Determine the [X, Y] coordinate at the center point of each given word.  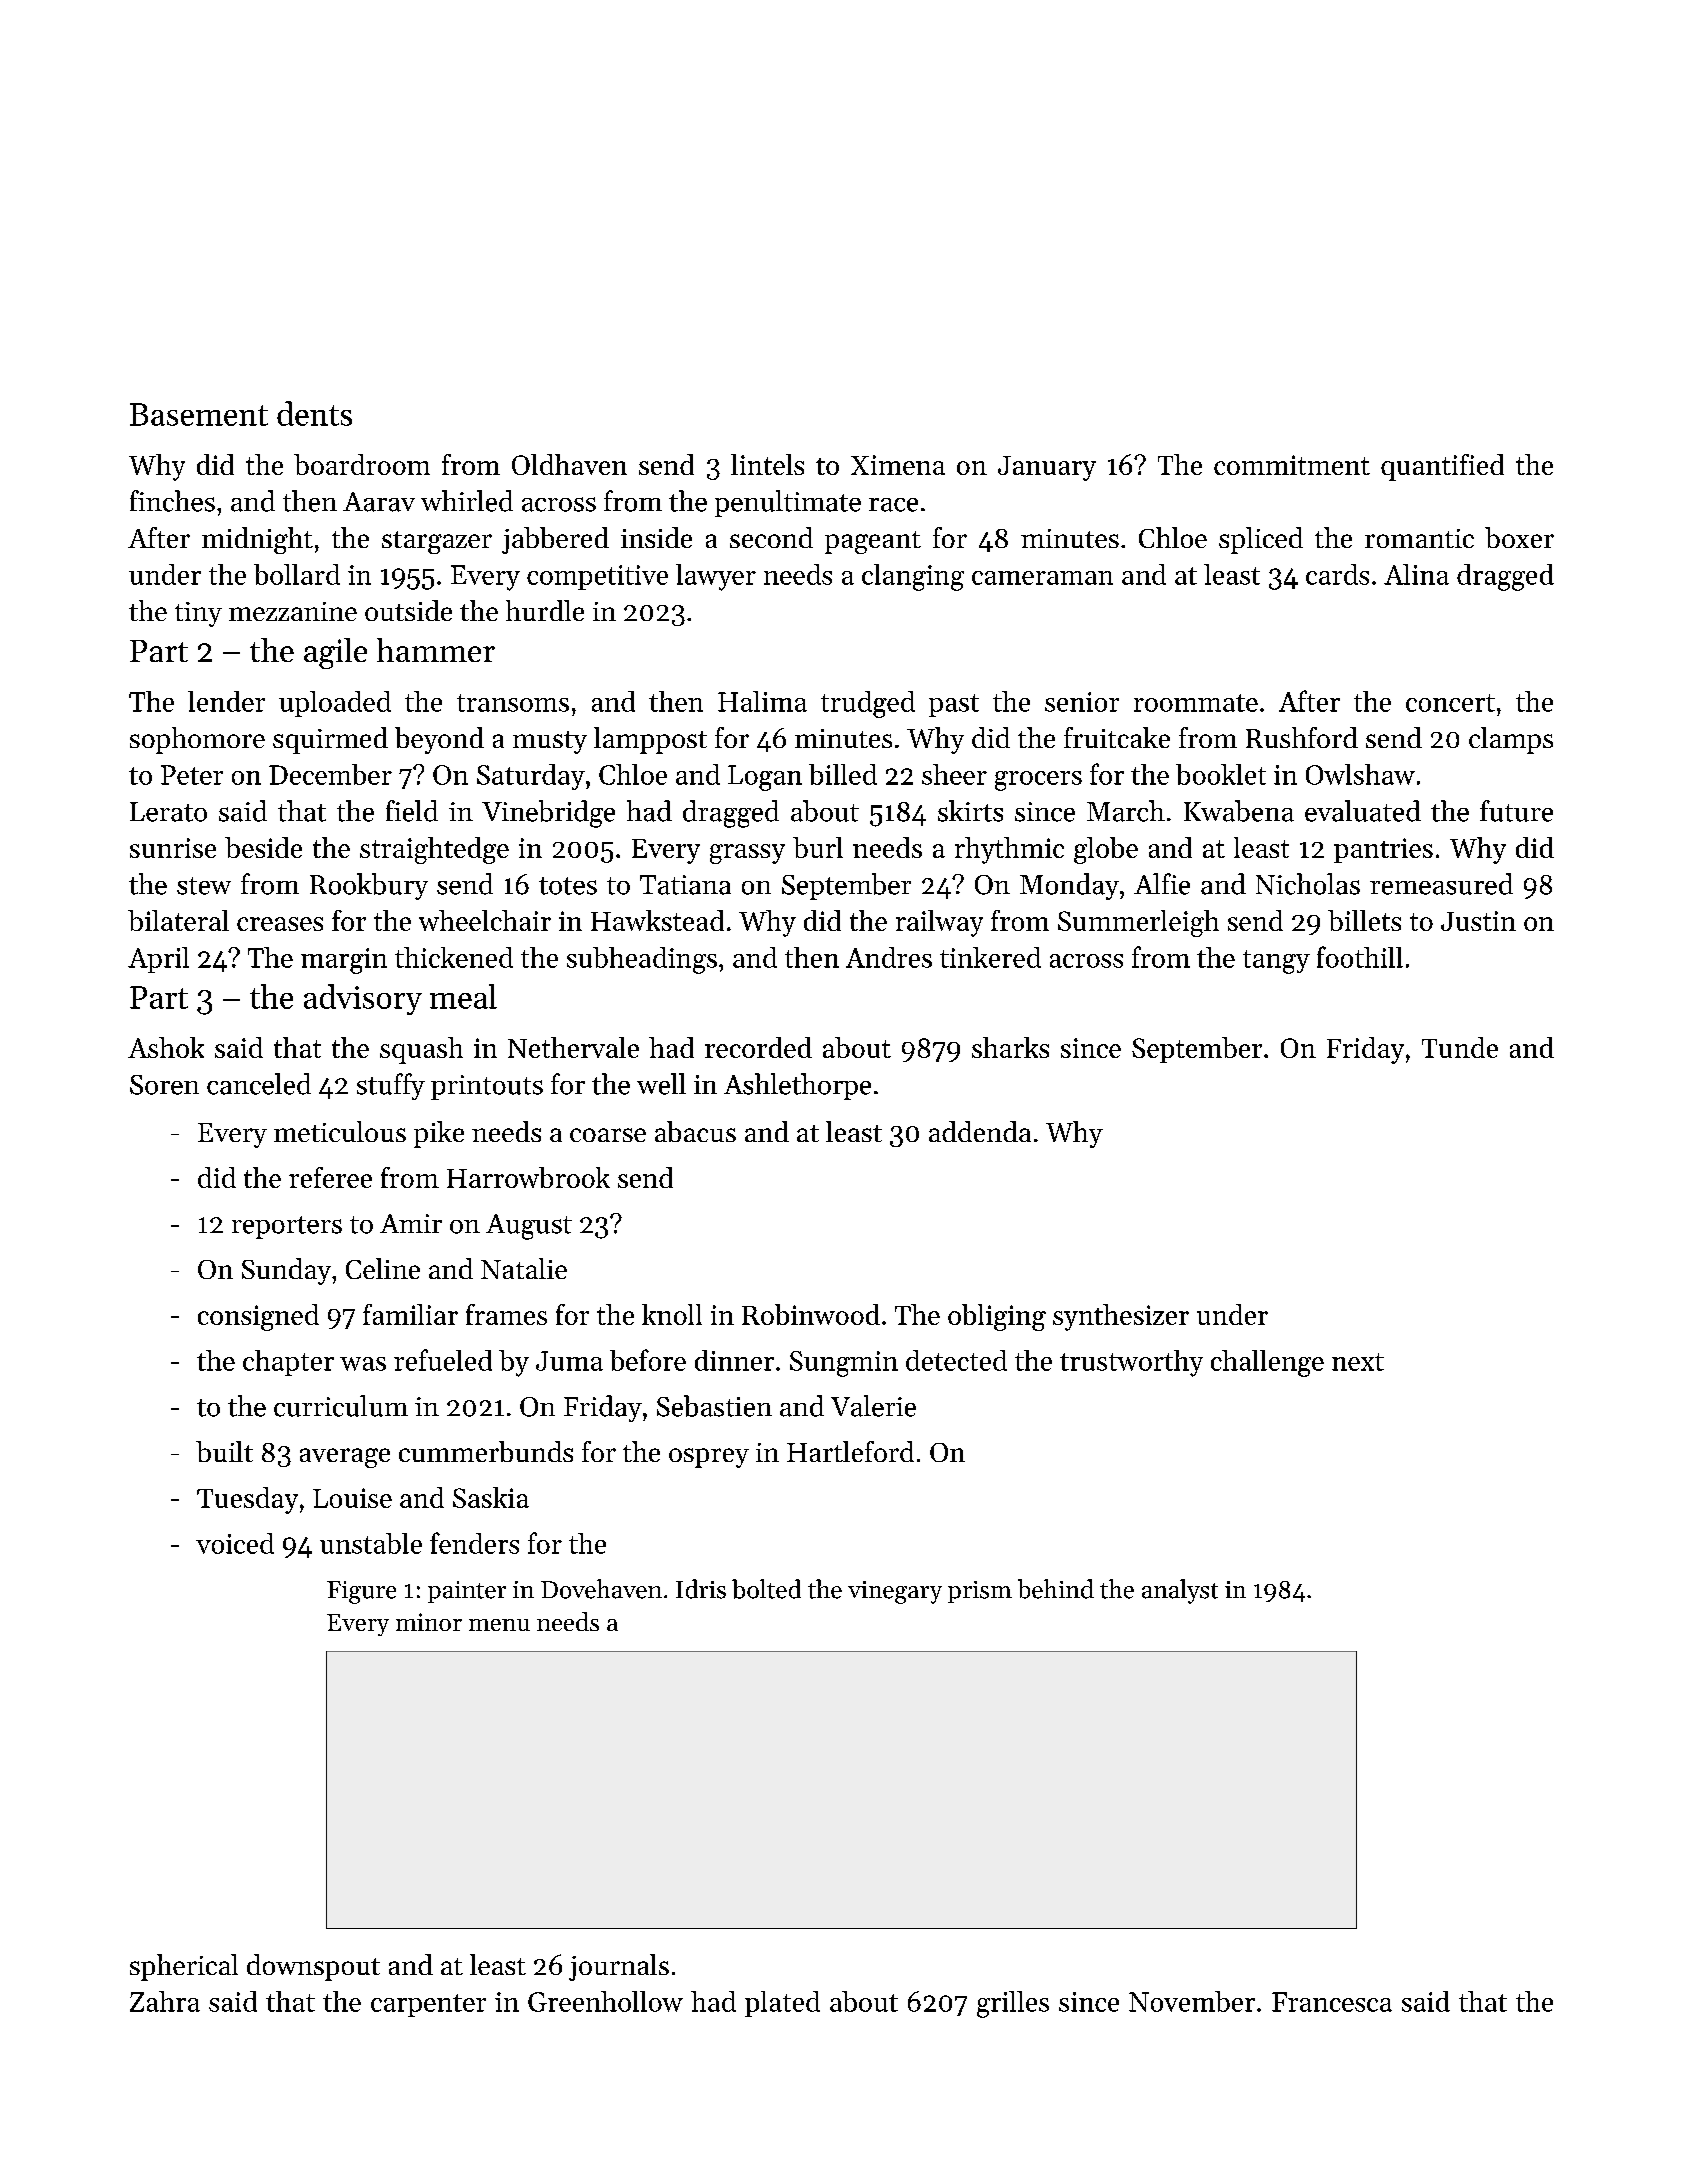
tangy [1276, 962]
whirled [467, 501]
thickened [454, 957]
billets [1364, 920]
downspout [313, 1967]
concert [1450, 703]
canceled [259, 1084]
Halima [762, 701]
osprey [709, 1458]
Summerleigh [1138, 923]
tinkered [990, 957]
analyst [1180, 1591]
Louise [352, 1498]
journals [619, 1967]
